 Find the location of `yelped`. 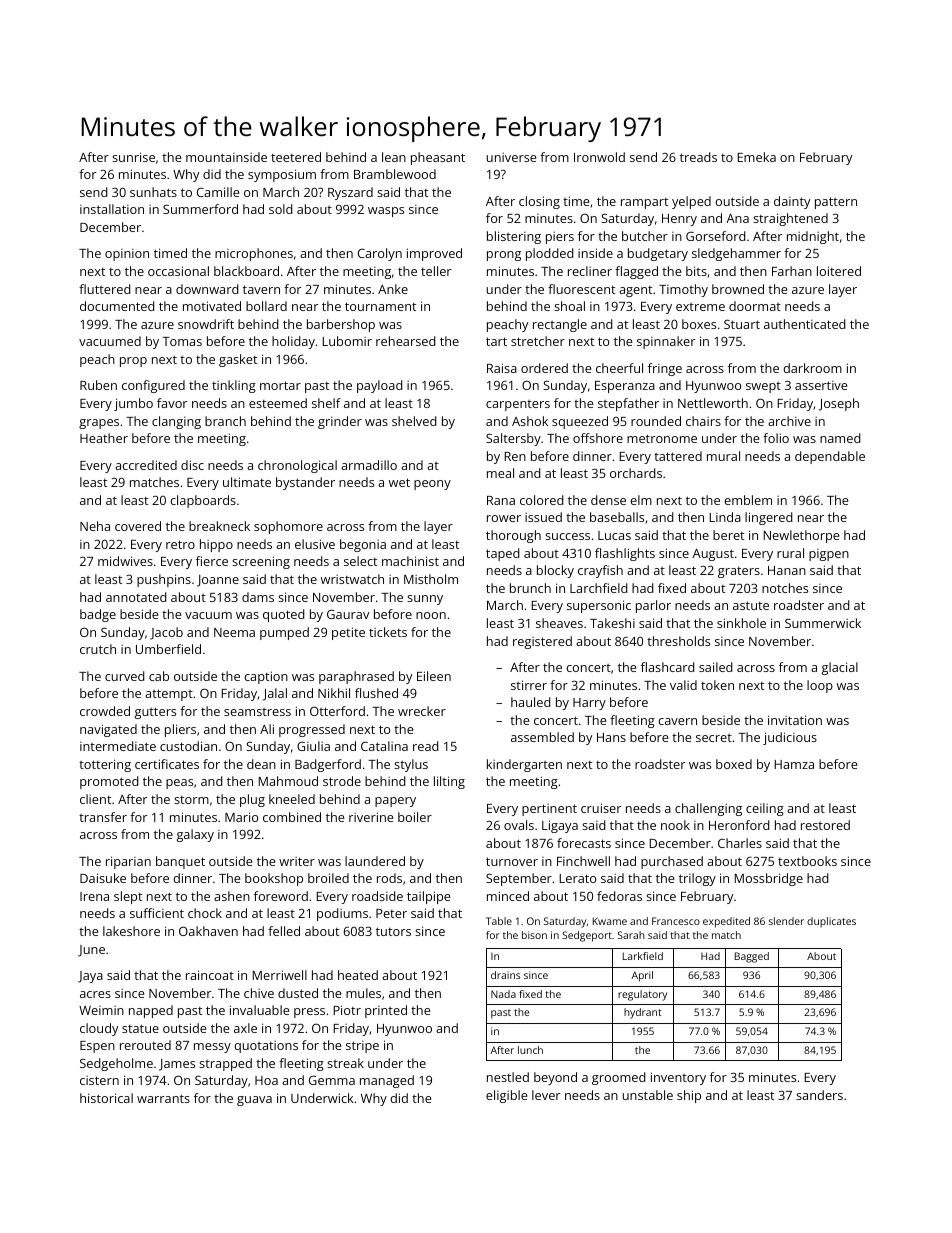

yelped is located at coordinates (691, 202).
